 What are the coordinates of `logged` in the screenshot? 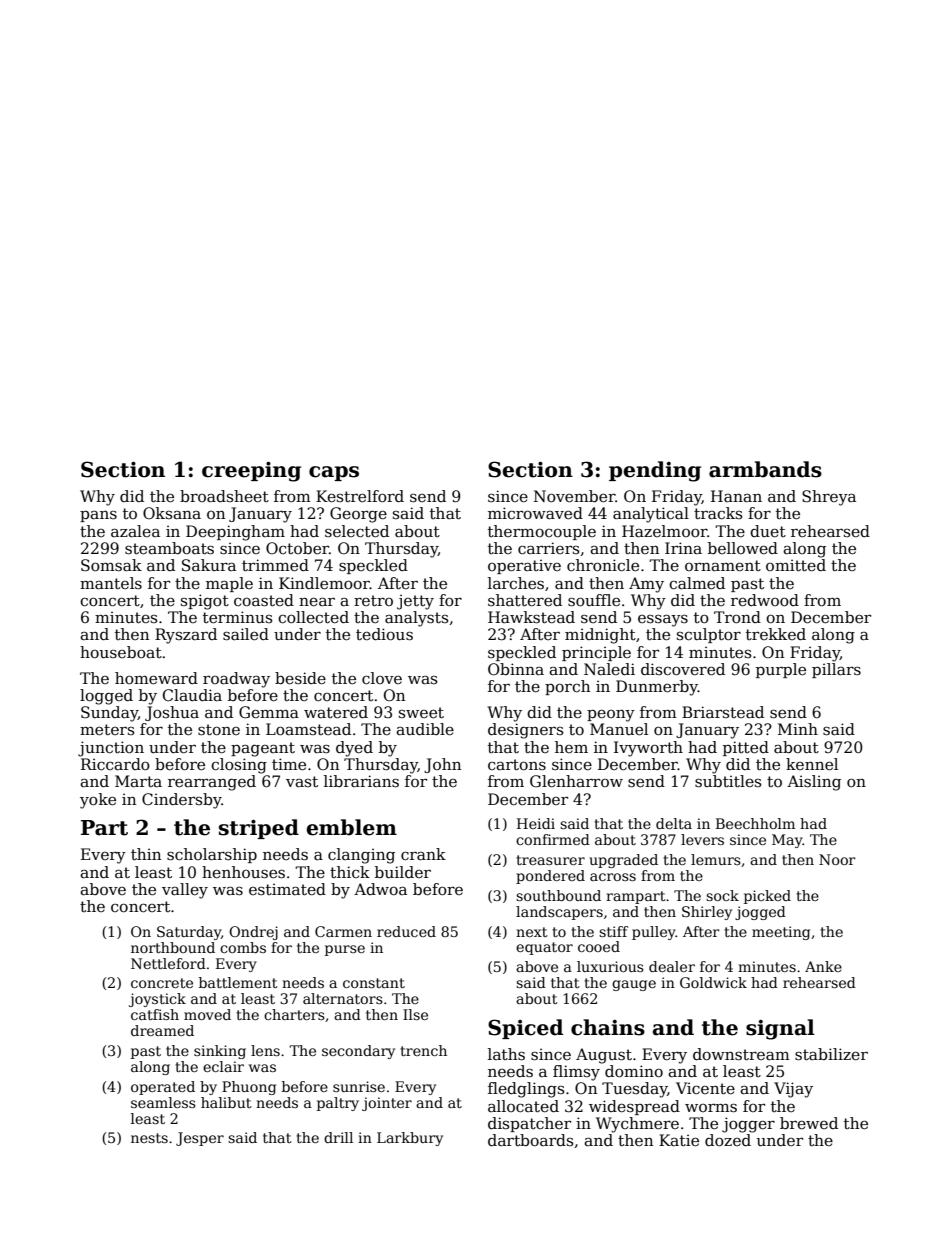 It's located at (106, 697).
